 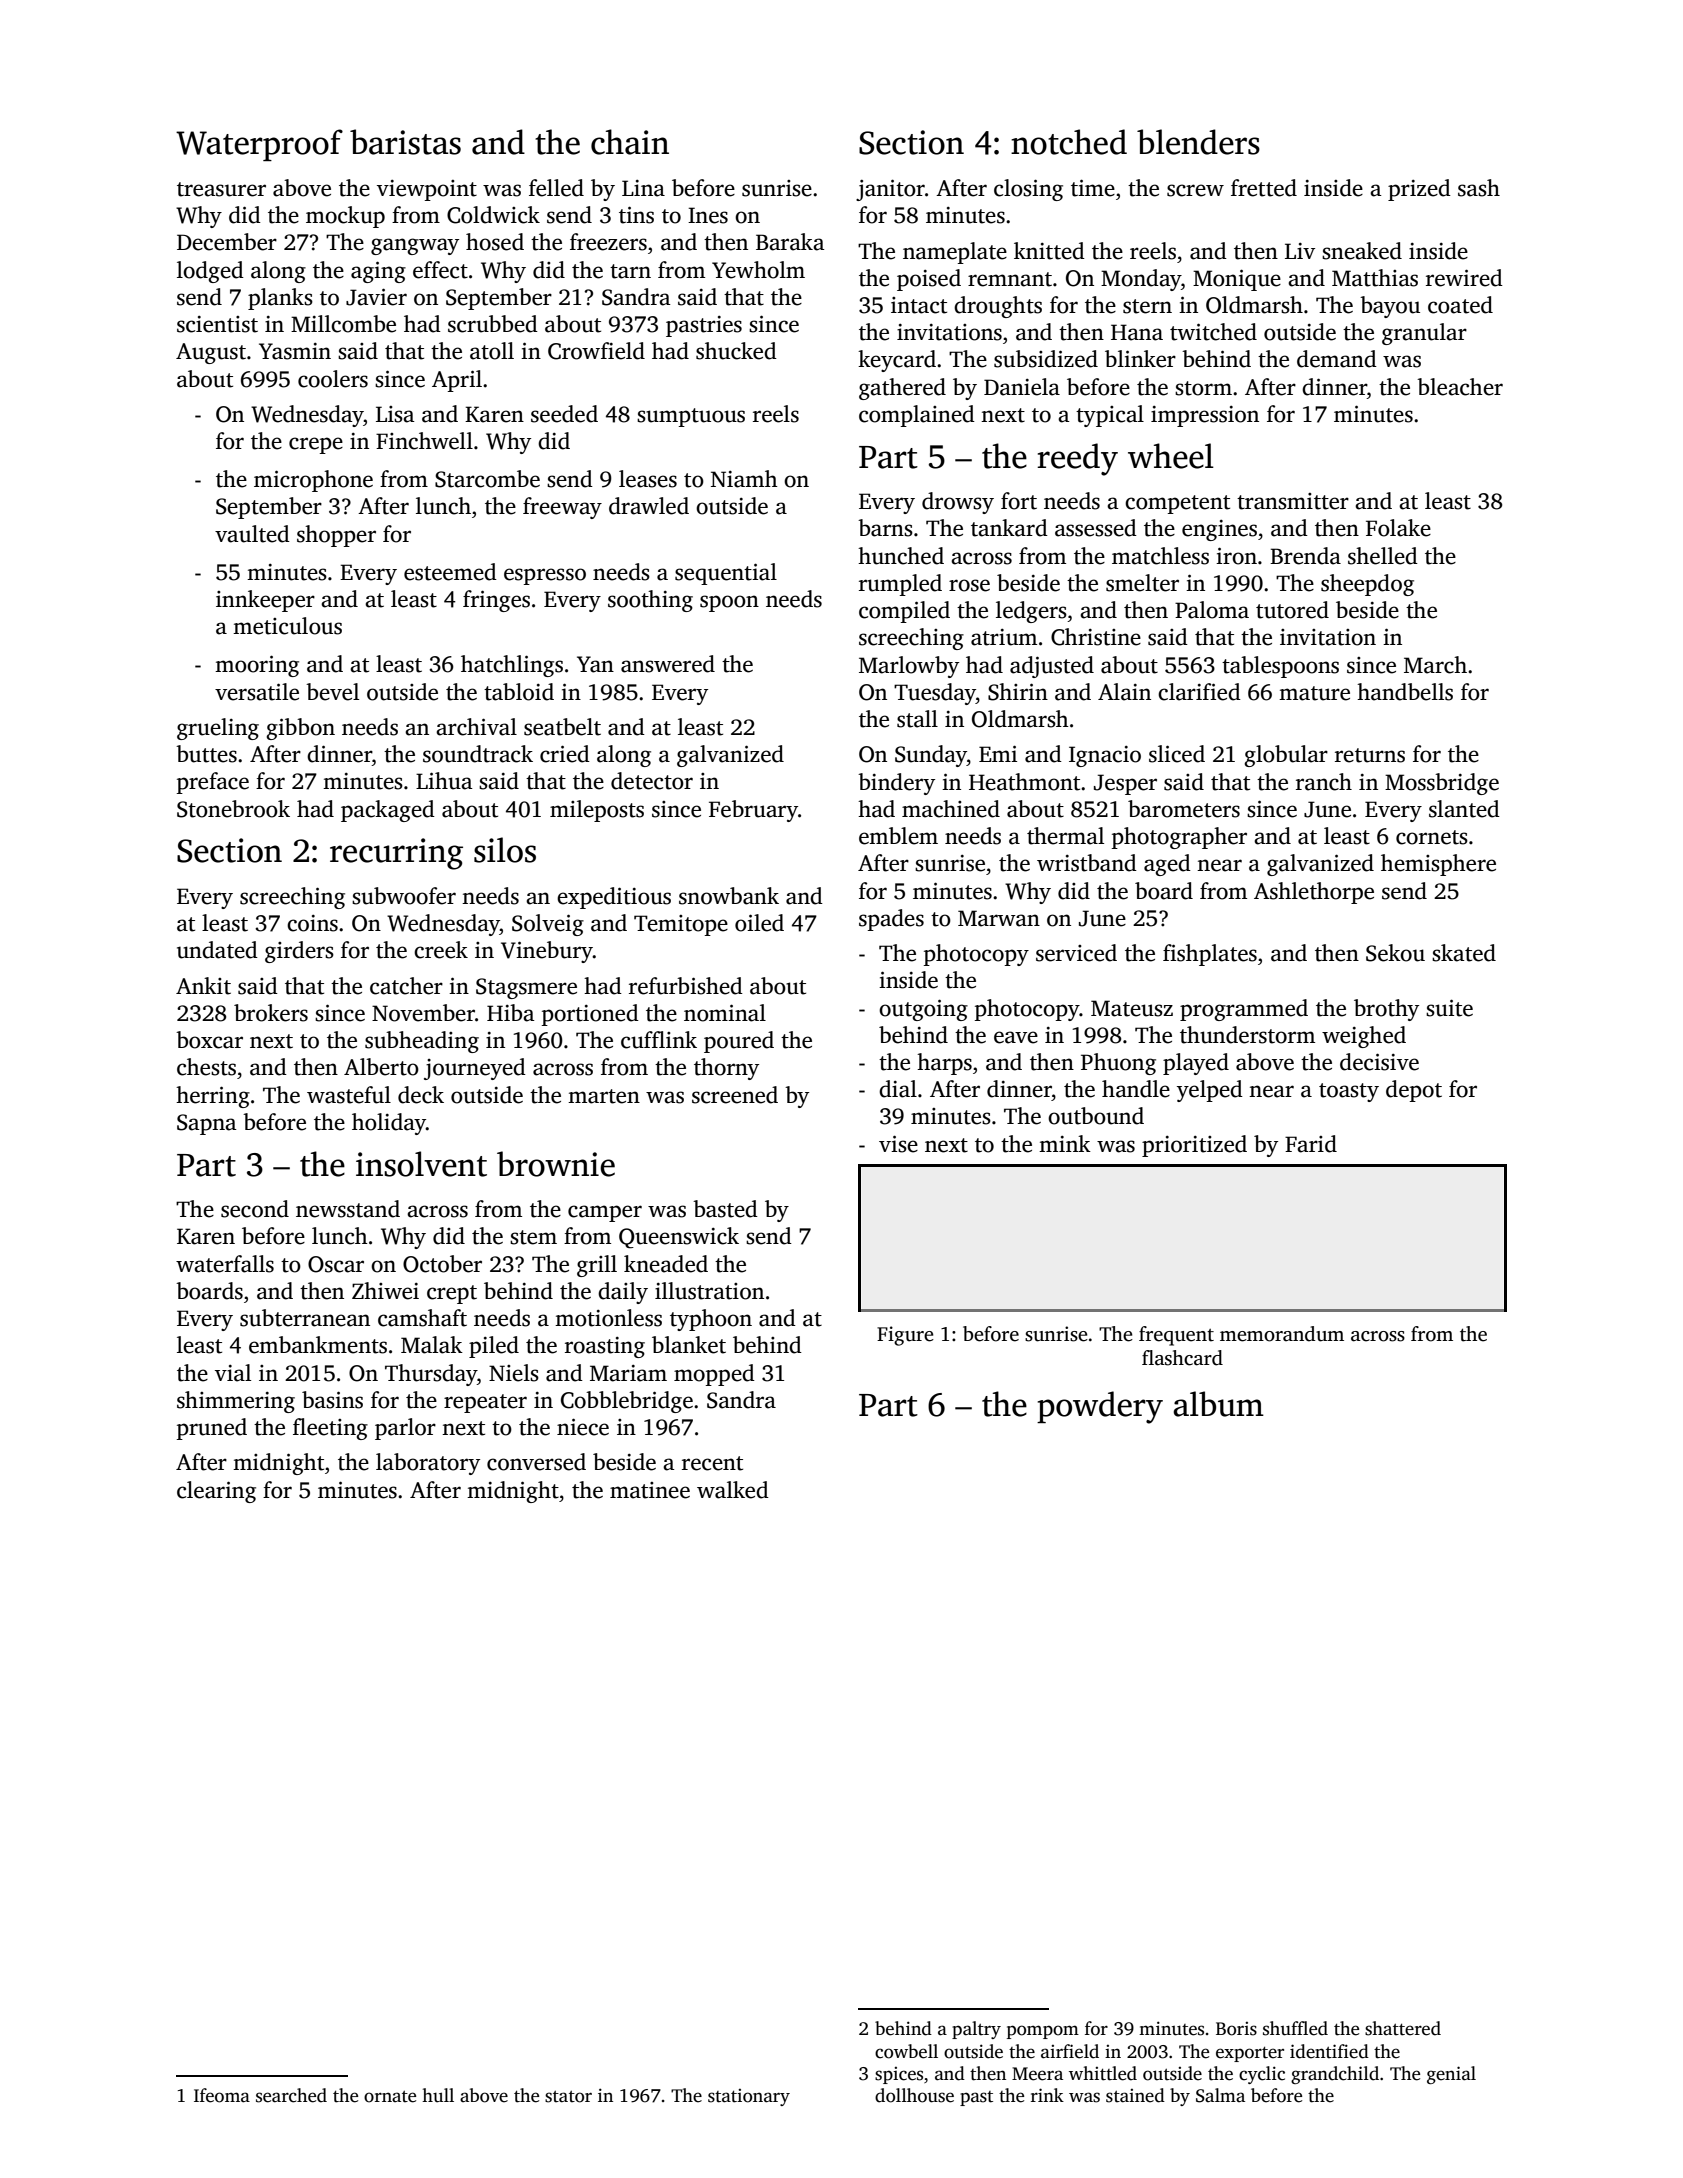 I want to click on Niamh, so click(x=744, y=479).
